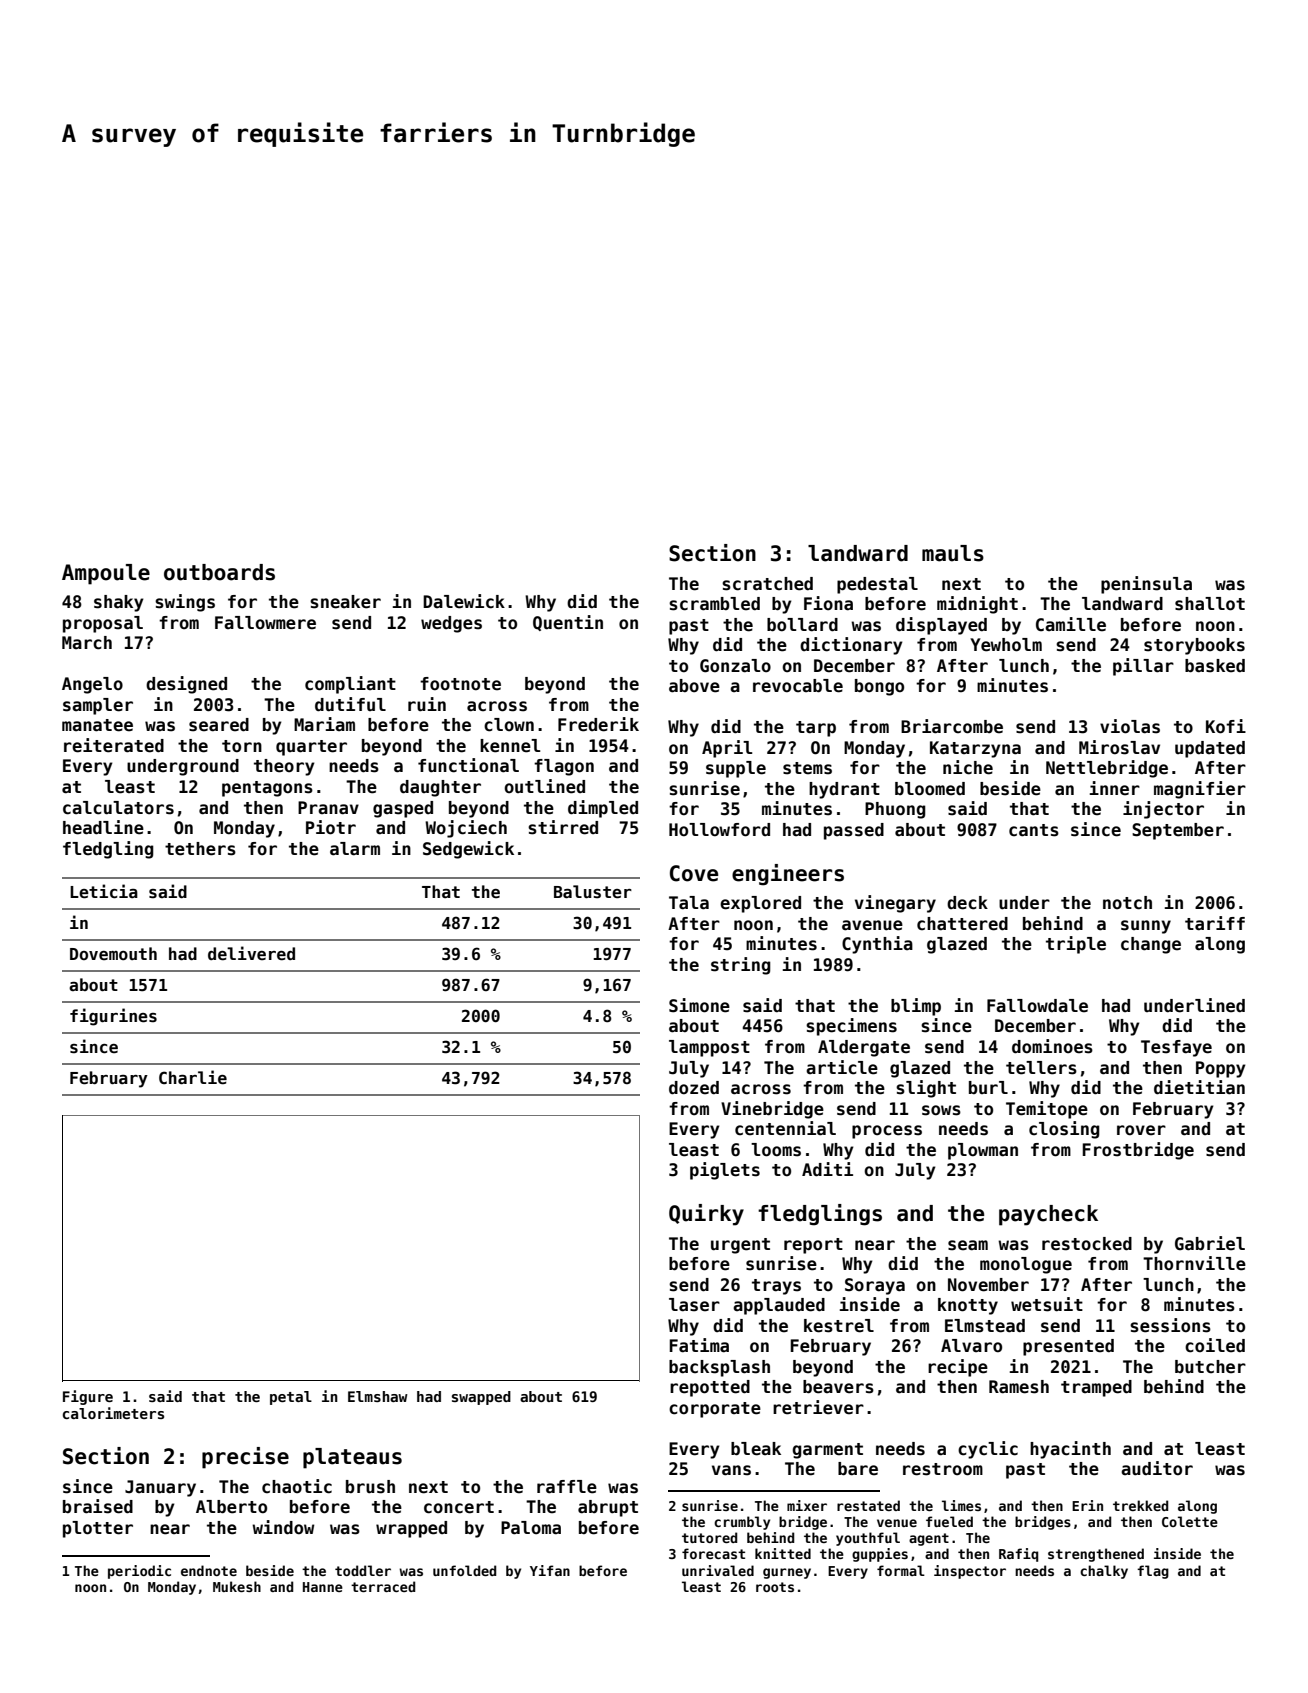 This screenshot has width=1308, height=1693. Describe the element at coordinates (251, 953) in the screenshot. I see `delivered` at that location.
